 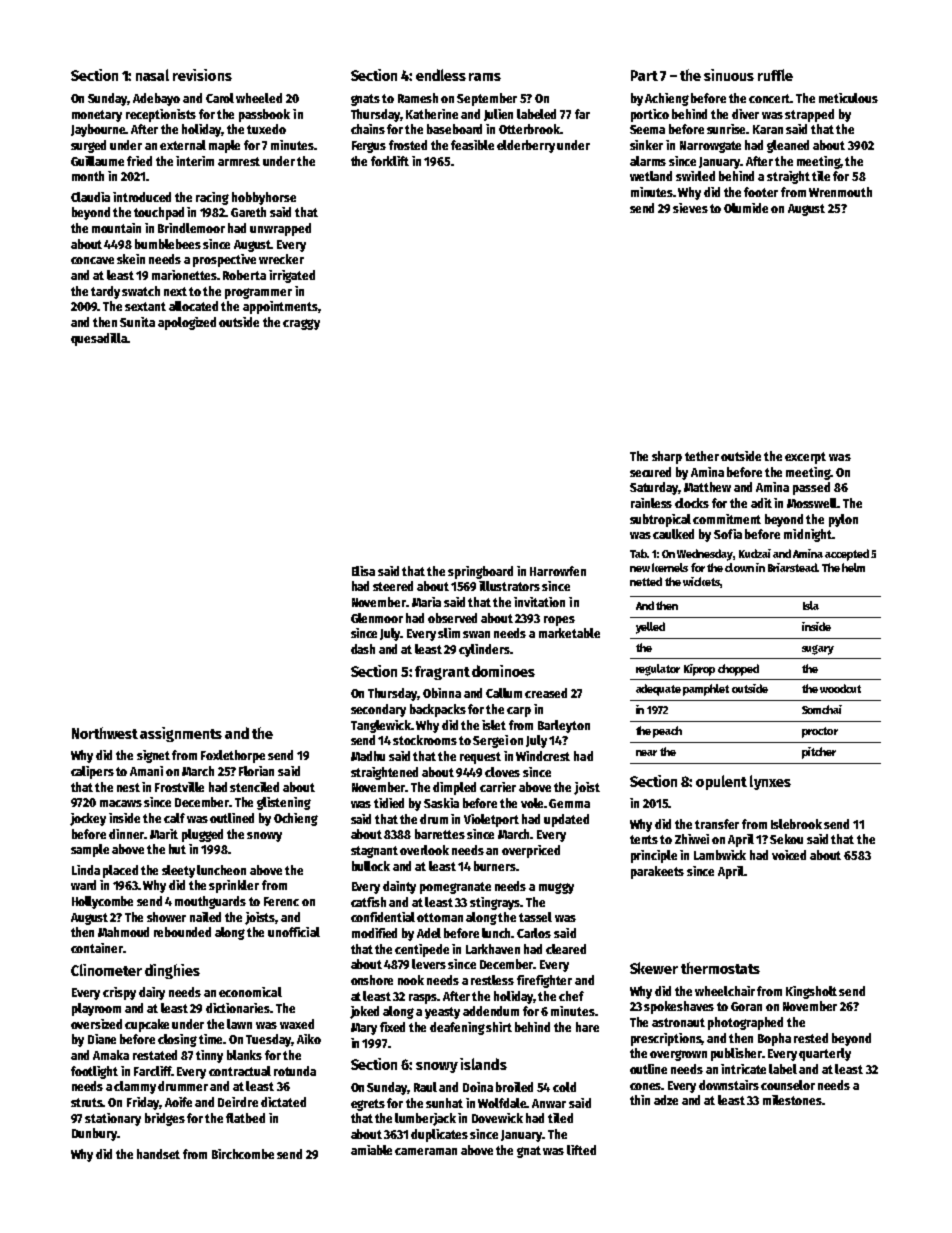 I want to click on sieves, so click(x=690, y=208).
